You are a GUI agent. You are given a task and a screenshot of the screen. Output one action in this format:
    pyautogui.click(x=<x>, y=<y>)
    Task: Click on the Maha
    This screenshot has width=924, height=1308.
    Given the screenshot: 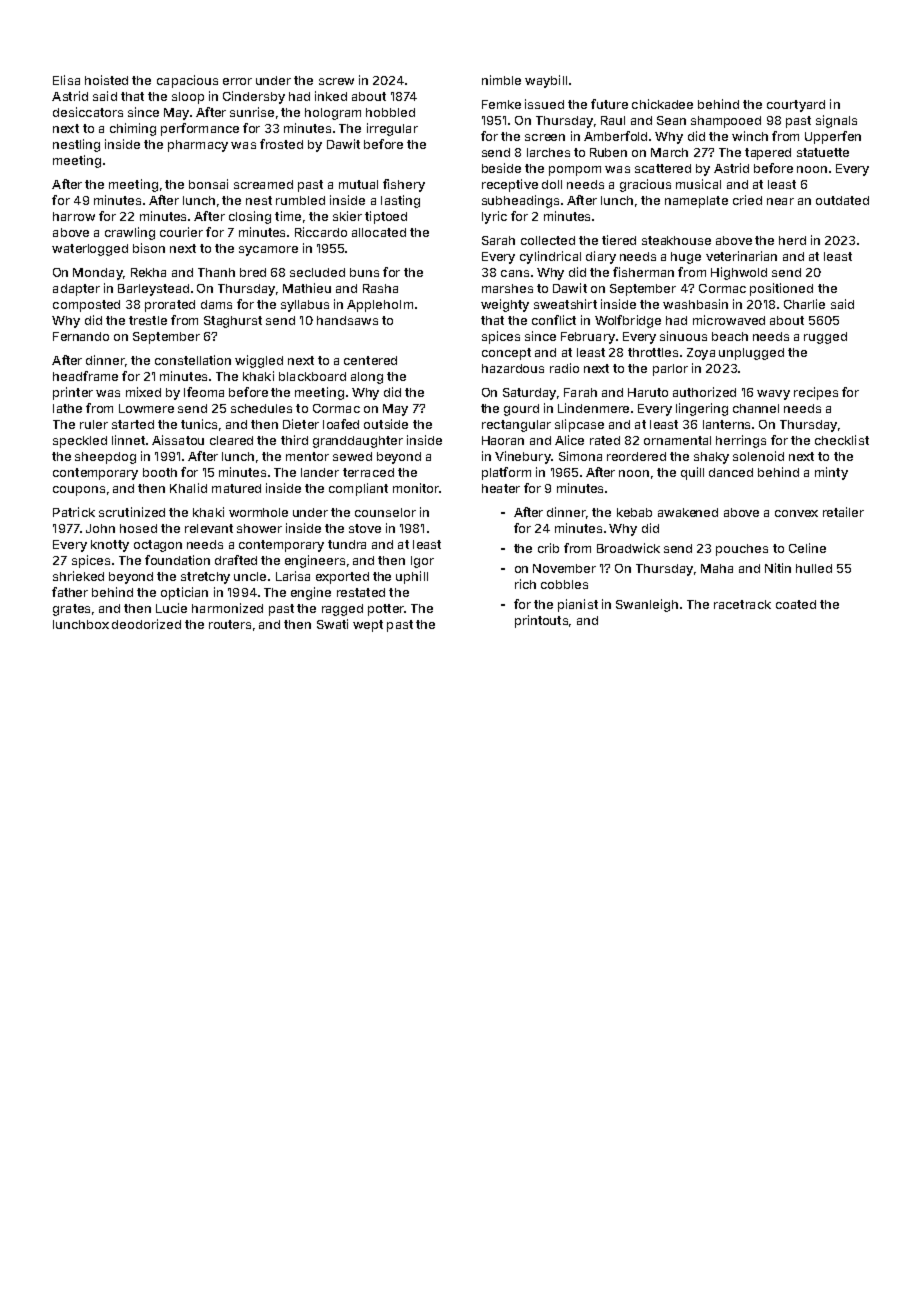 What is the action you would take?
    pyautogui.click(x=717, y=568)
